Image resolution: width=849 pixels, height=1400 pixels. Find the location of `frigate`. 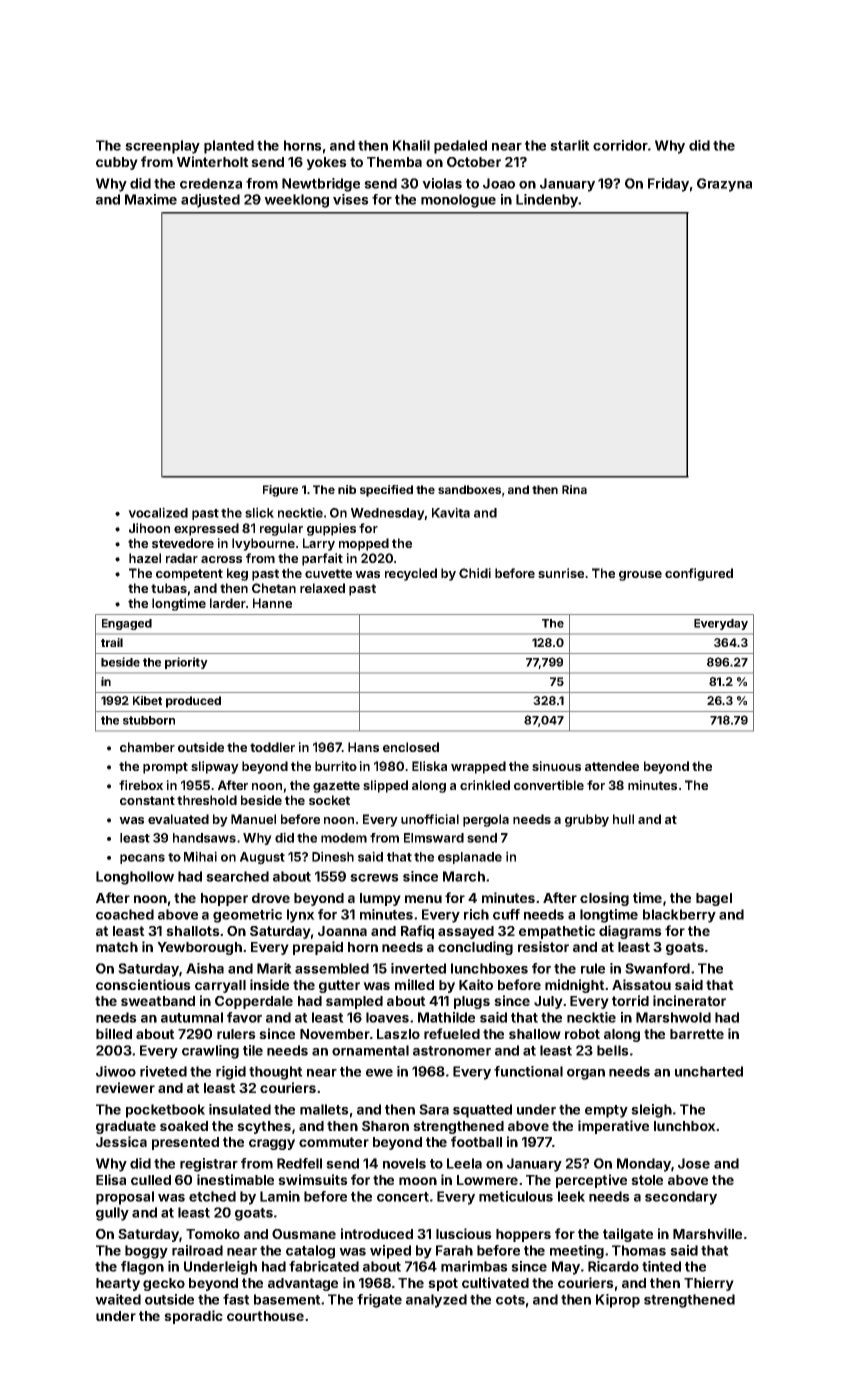

frigate is located at coordinates (379, 1301).
